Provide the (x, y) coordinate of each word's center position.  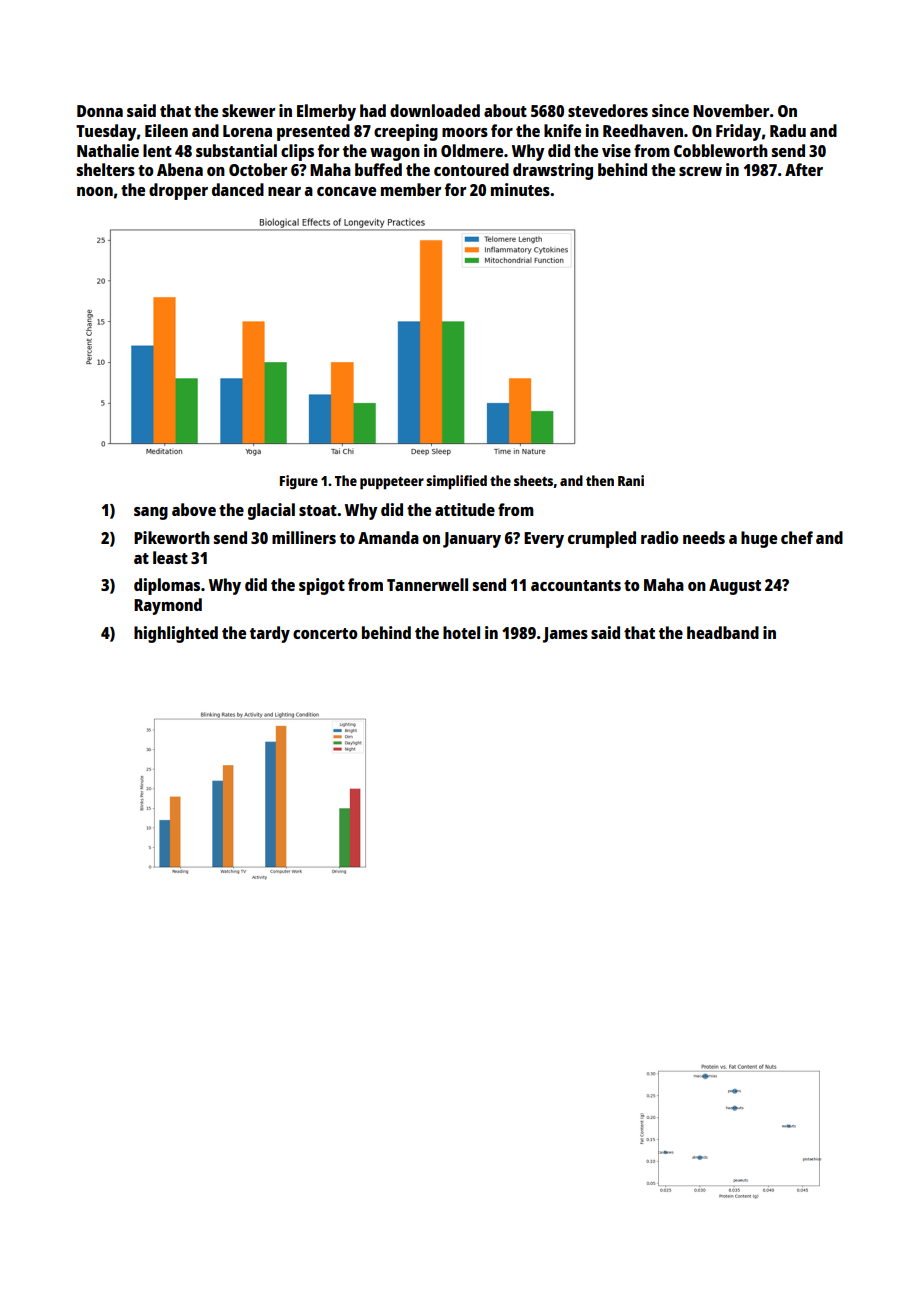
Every (544, 540)
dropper (178, 191)
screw (700, 171)
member (411, 189)
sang (151, 513)
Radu (788, 130)
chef (797, 537)
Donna (100, 111)
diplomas (167, 586)
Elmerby (326, 112)
